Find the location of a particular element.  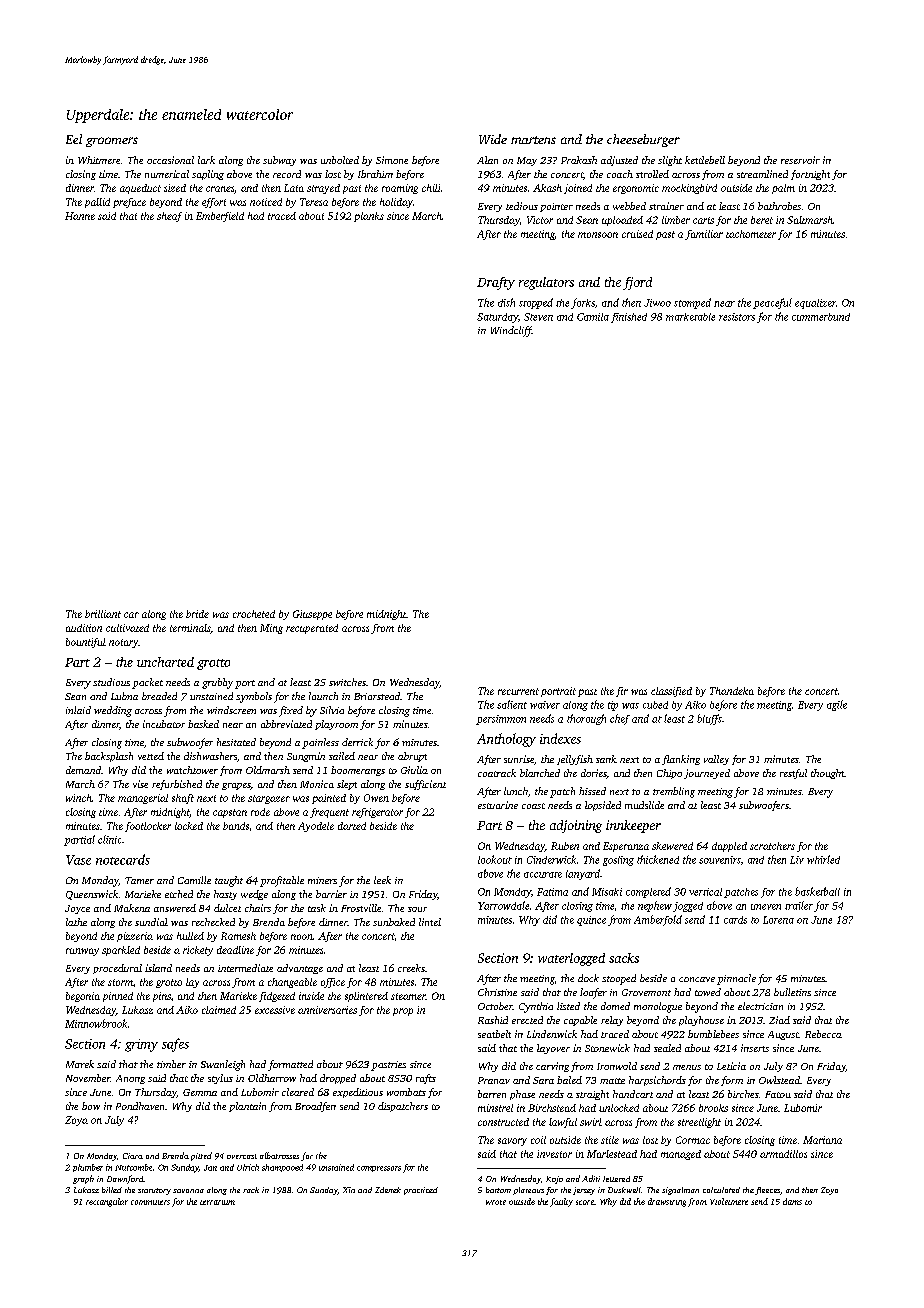

cheeseburger is located at coordinates (643, 140).
